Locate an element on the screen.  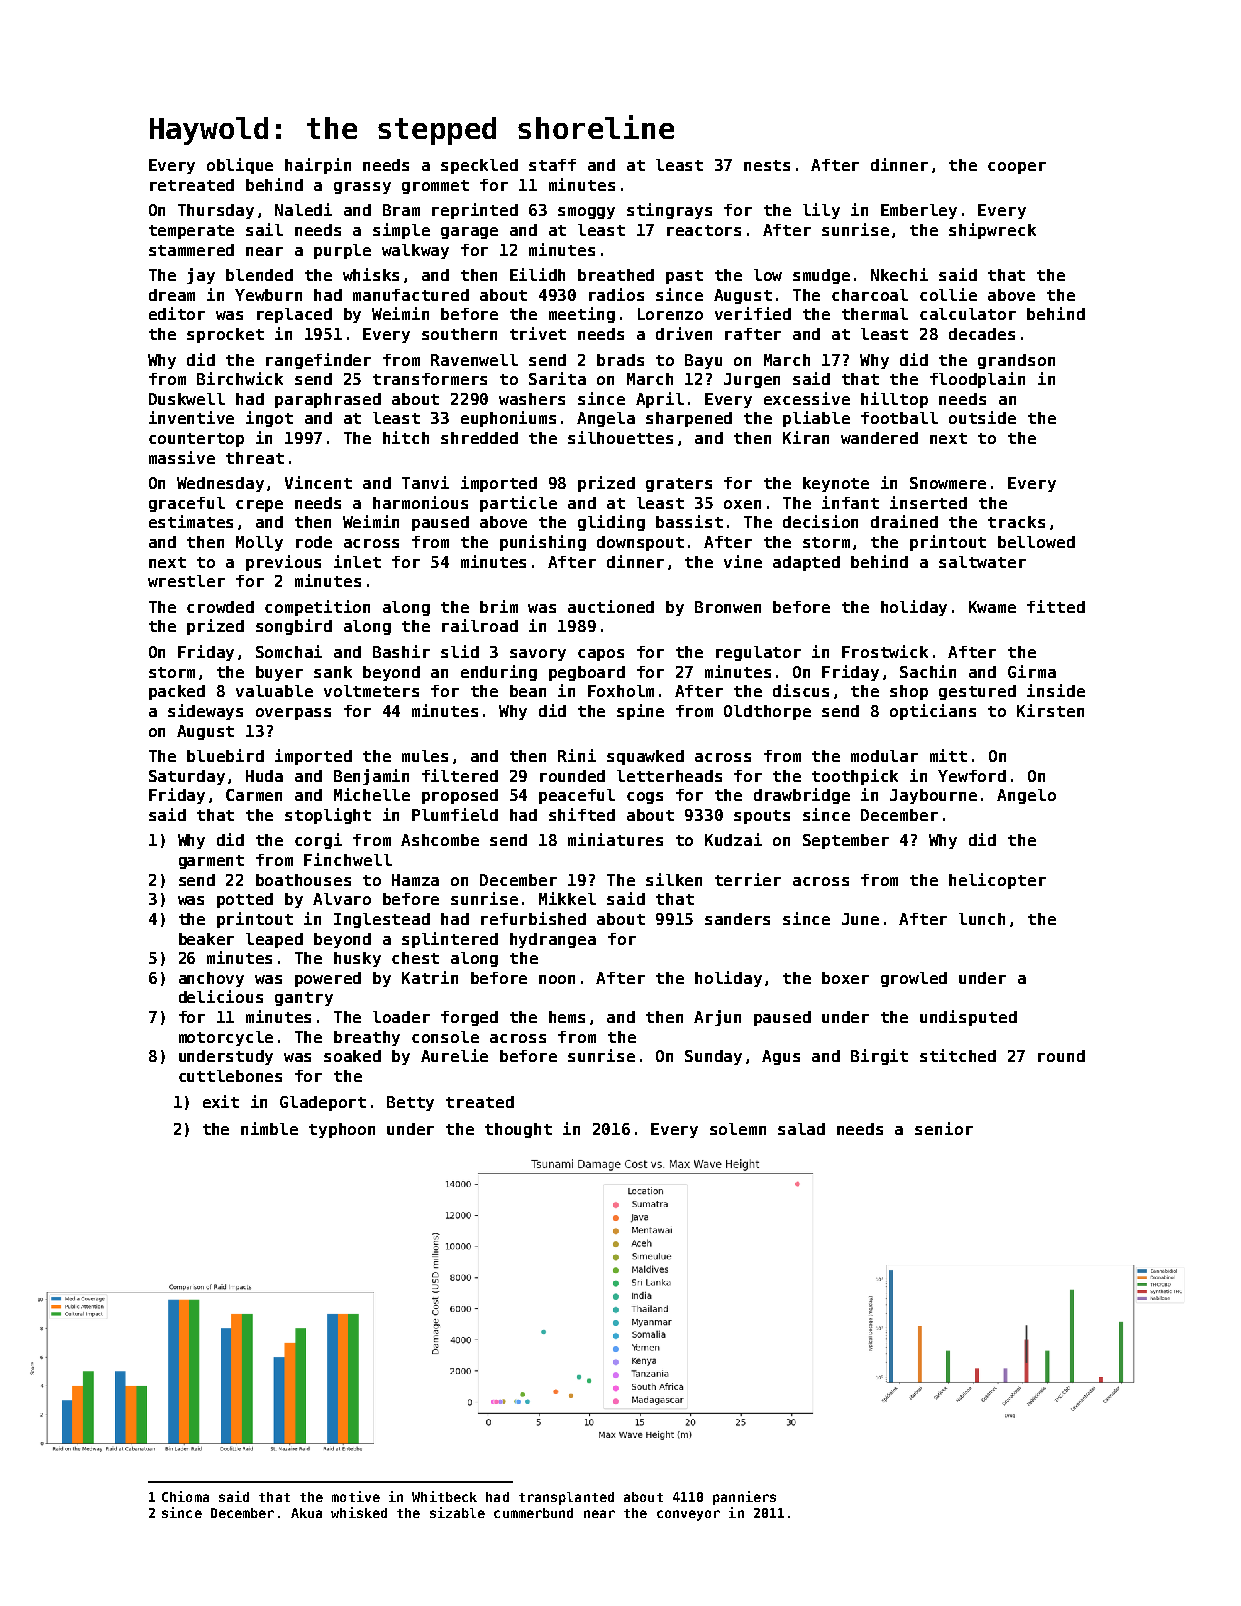
Sachin is located at coordinates (928, 671).
